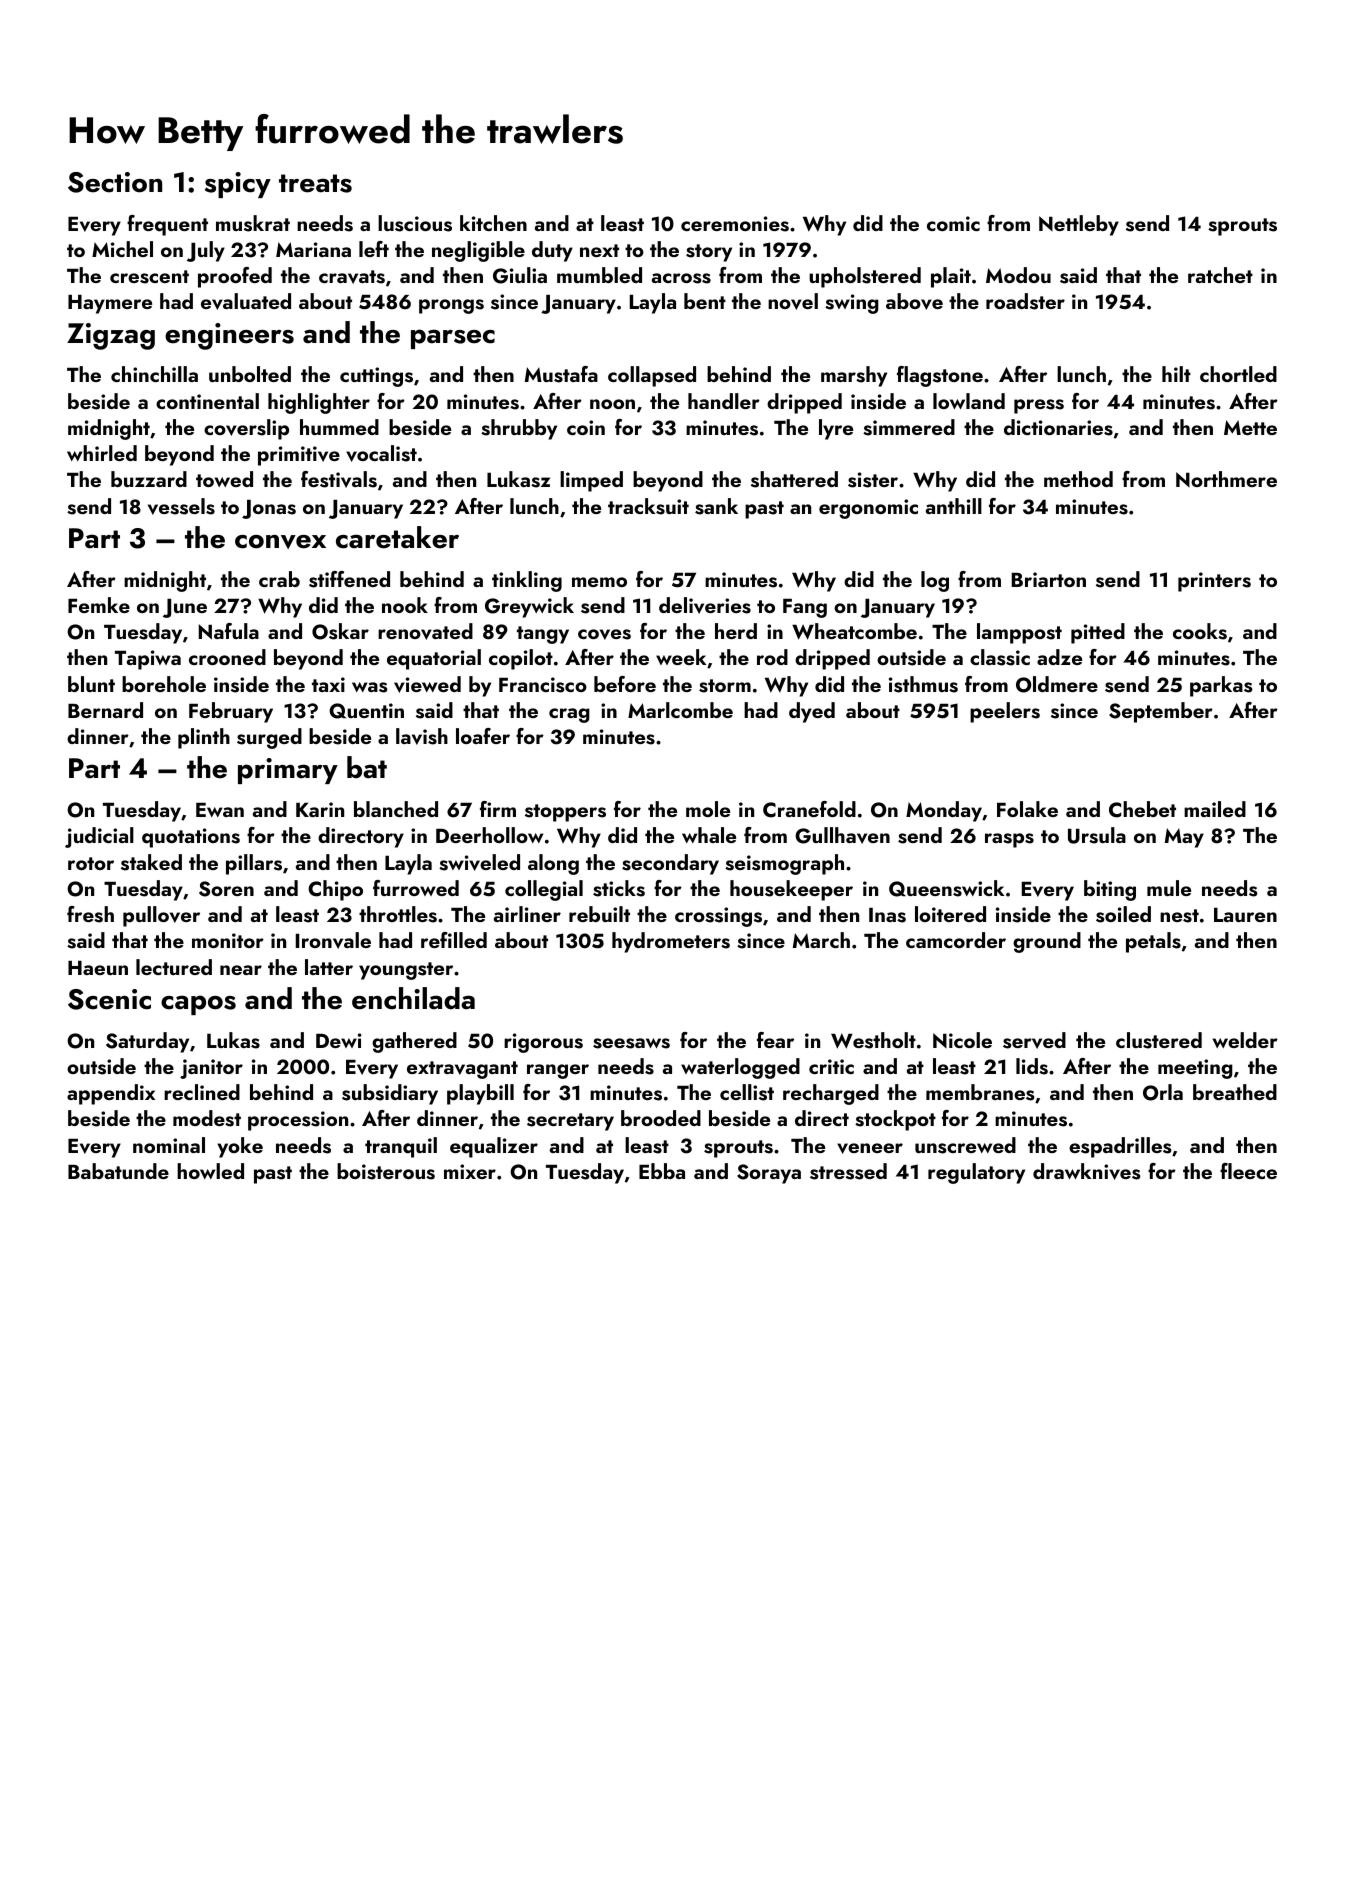 The width and height of the screenshot is (1345, 1903). What do you see at coordinates (315, 183) in the screenshot?
I see `treats` at bounding box center [315, 183].
